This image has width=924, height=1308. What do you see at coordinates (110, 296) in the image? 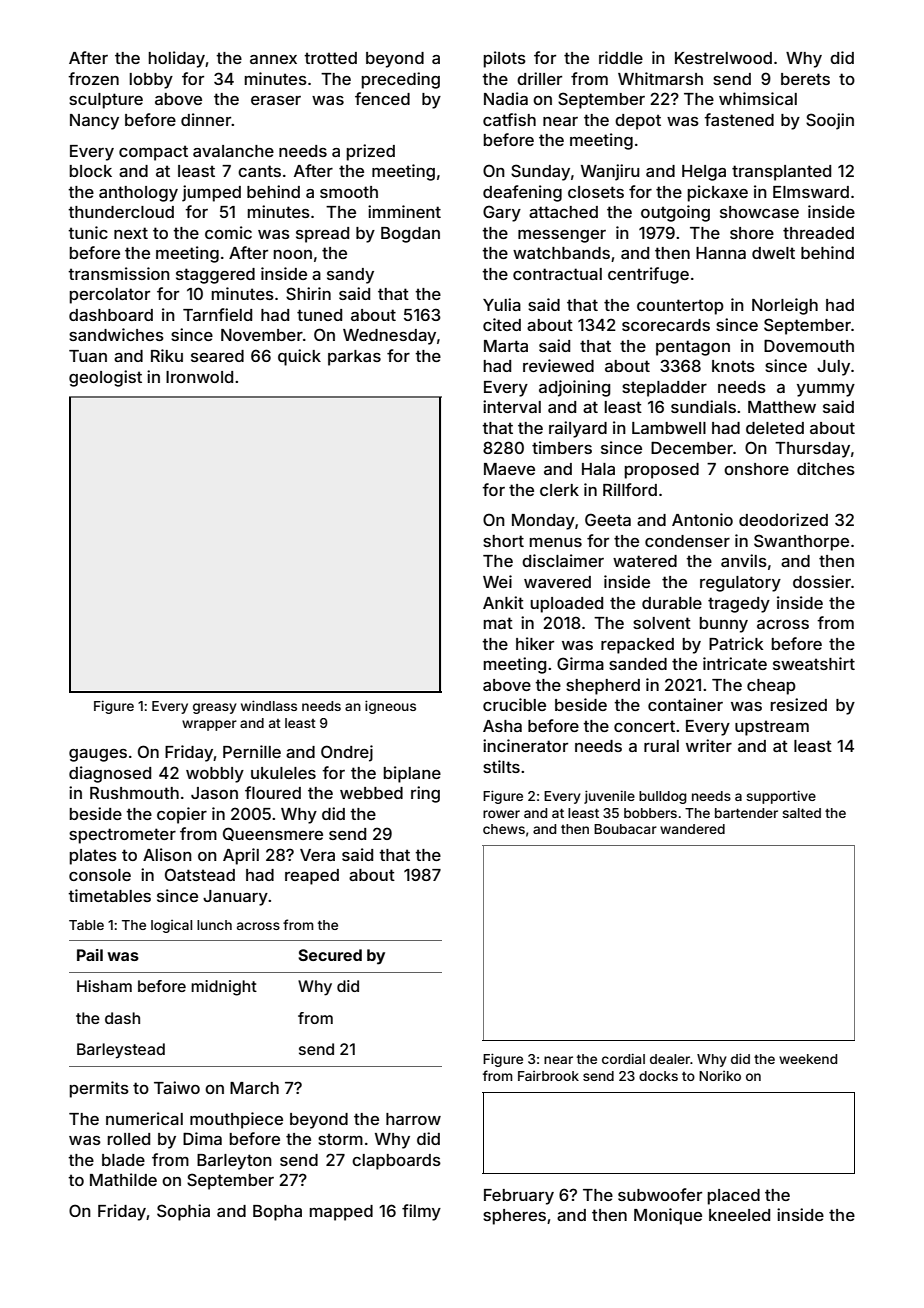
I see `percolator` at bounding box center [110, 296].
